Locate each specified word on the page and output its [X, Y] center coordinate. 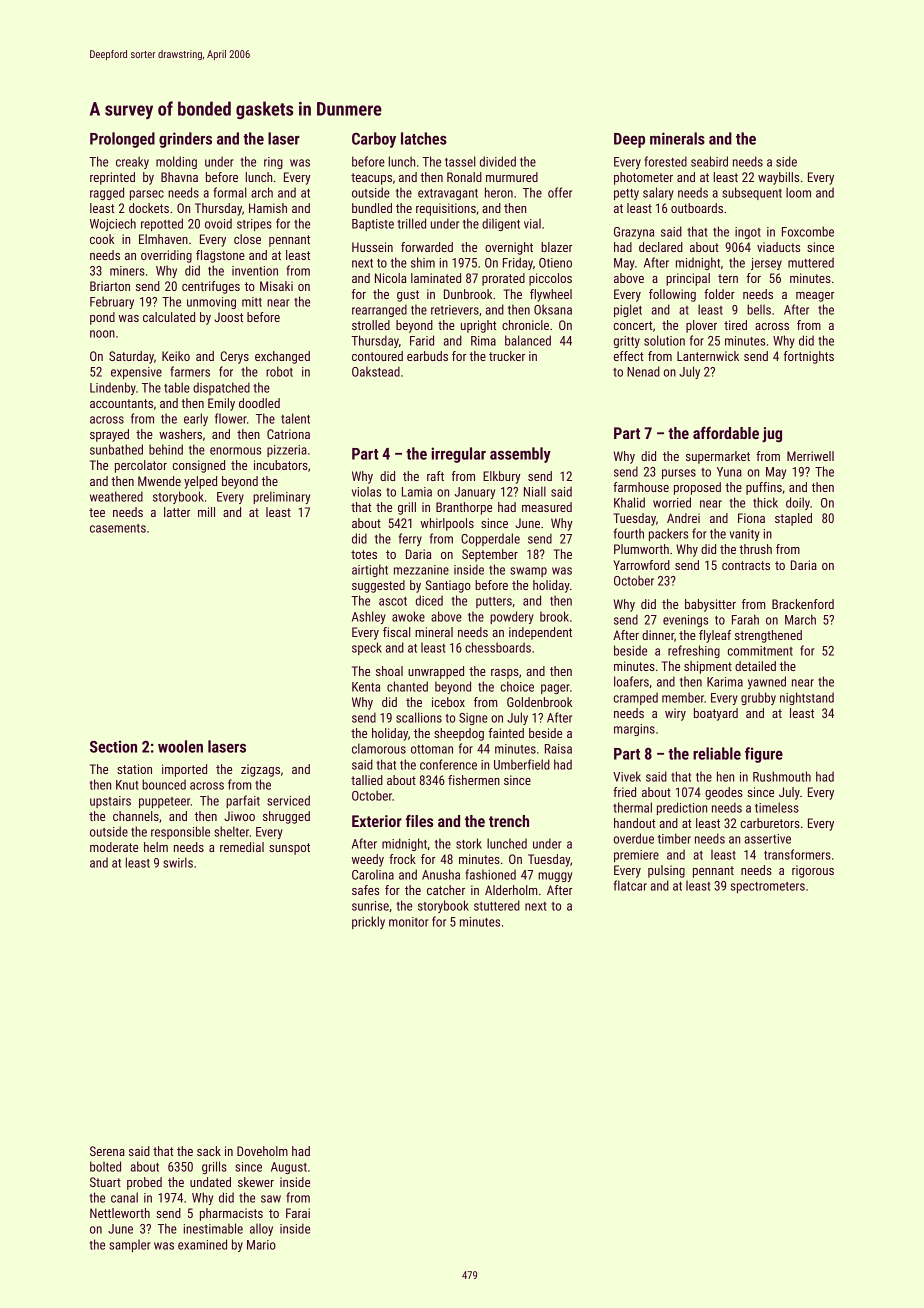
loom [798, 192]
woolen [180, 746]
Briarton [110, 286]
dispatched [221, 388]
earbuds [427, 356]
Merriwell [810, 456]
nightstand [807, 698]
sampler [130, 1246]
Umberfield [522, 764]
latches [424, 138]
